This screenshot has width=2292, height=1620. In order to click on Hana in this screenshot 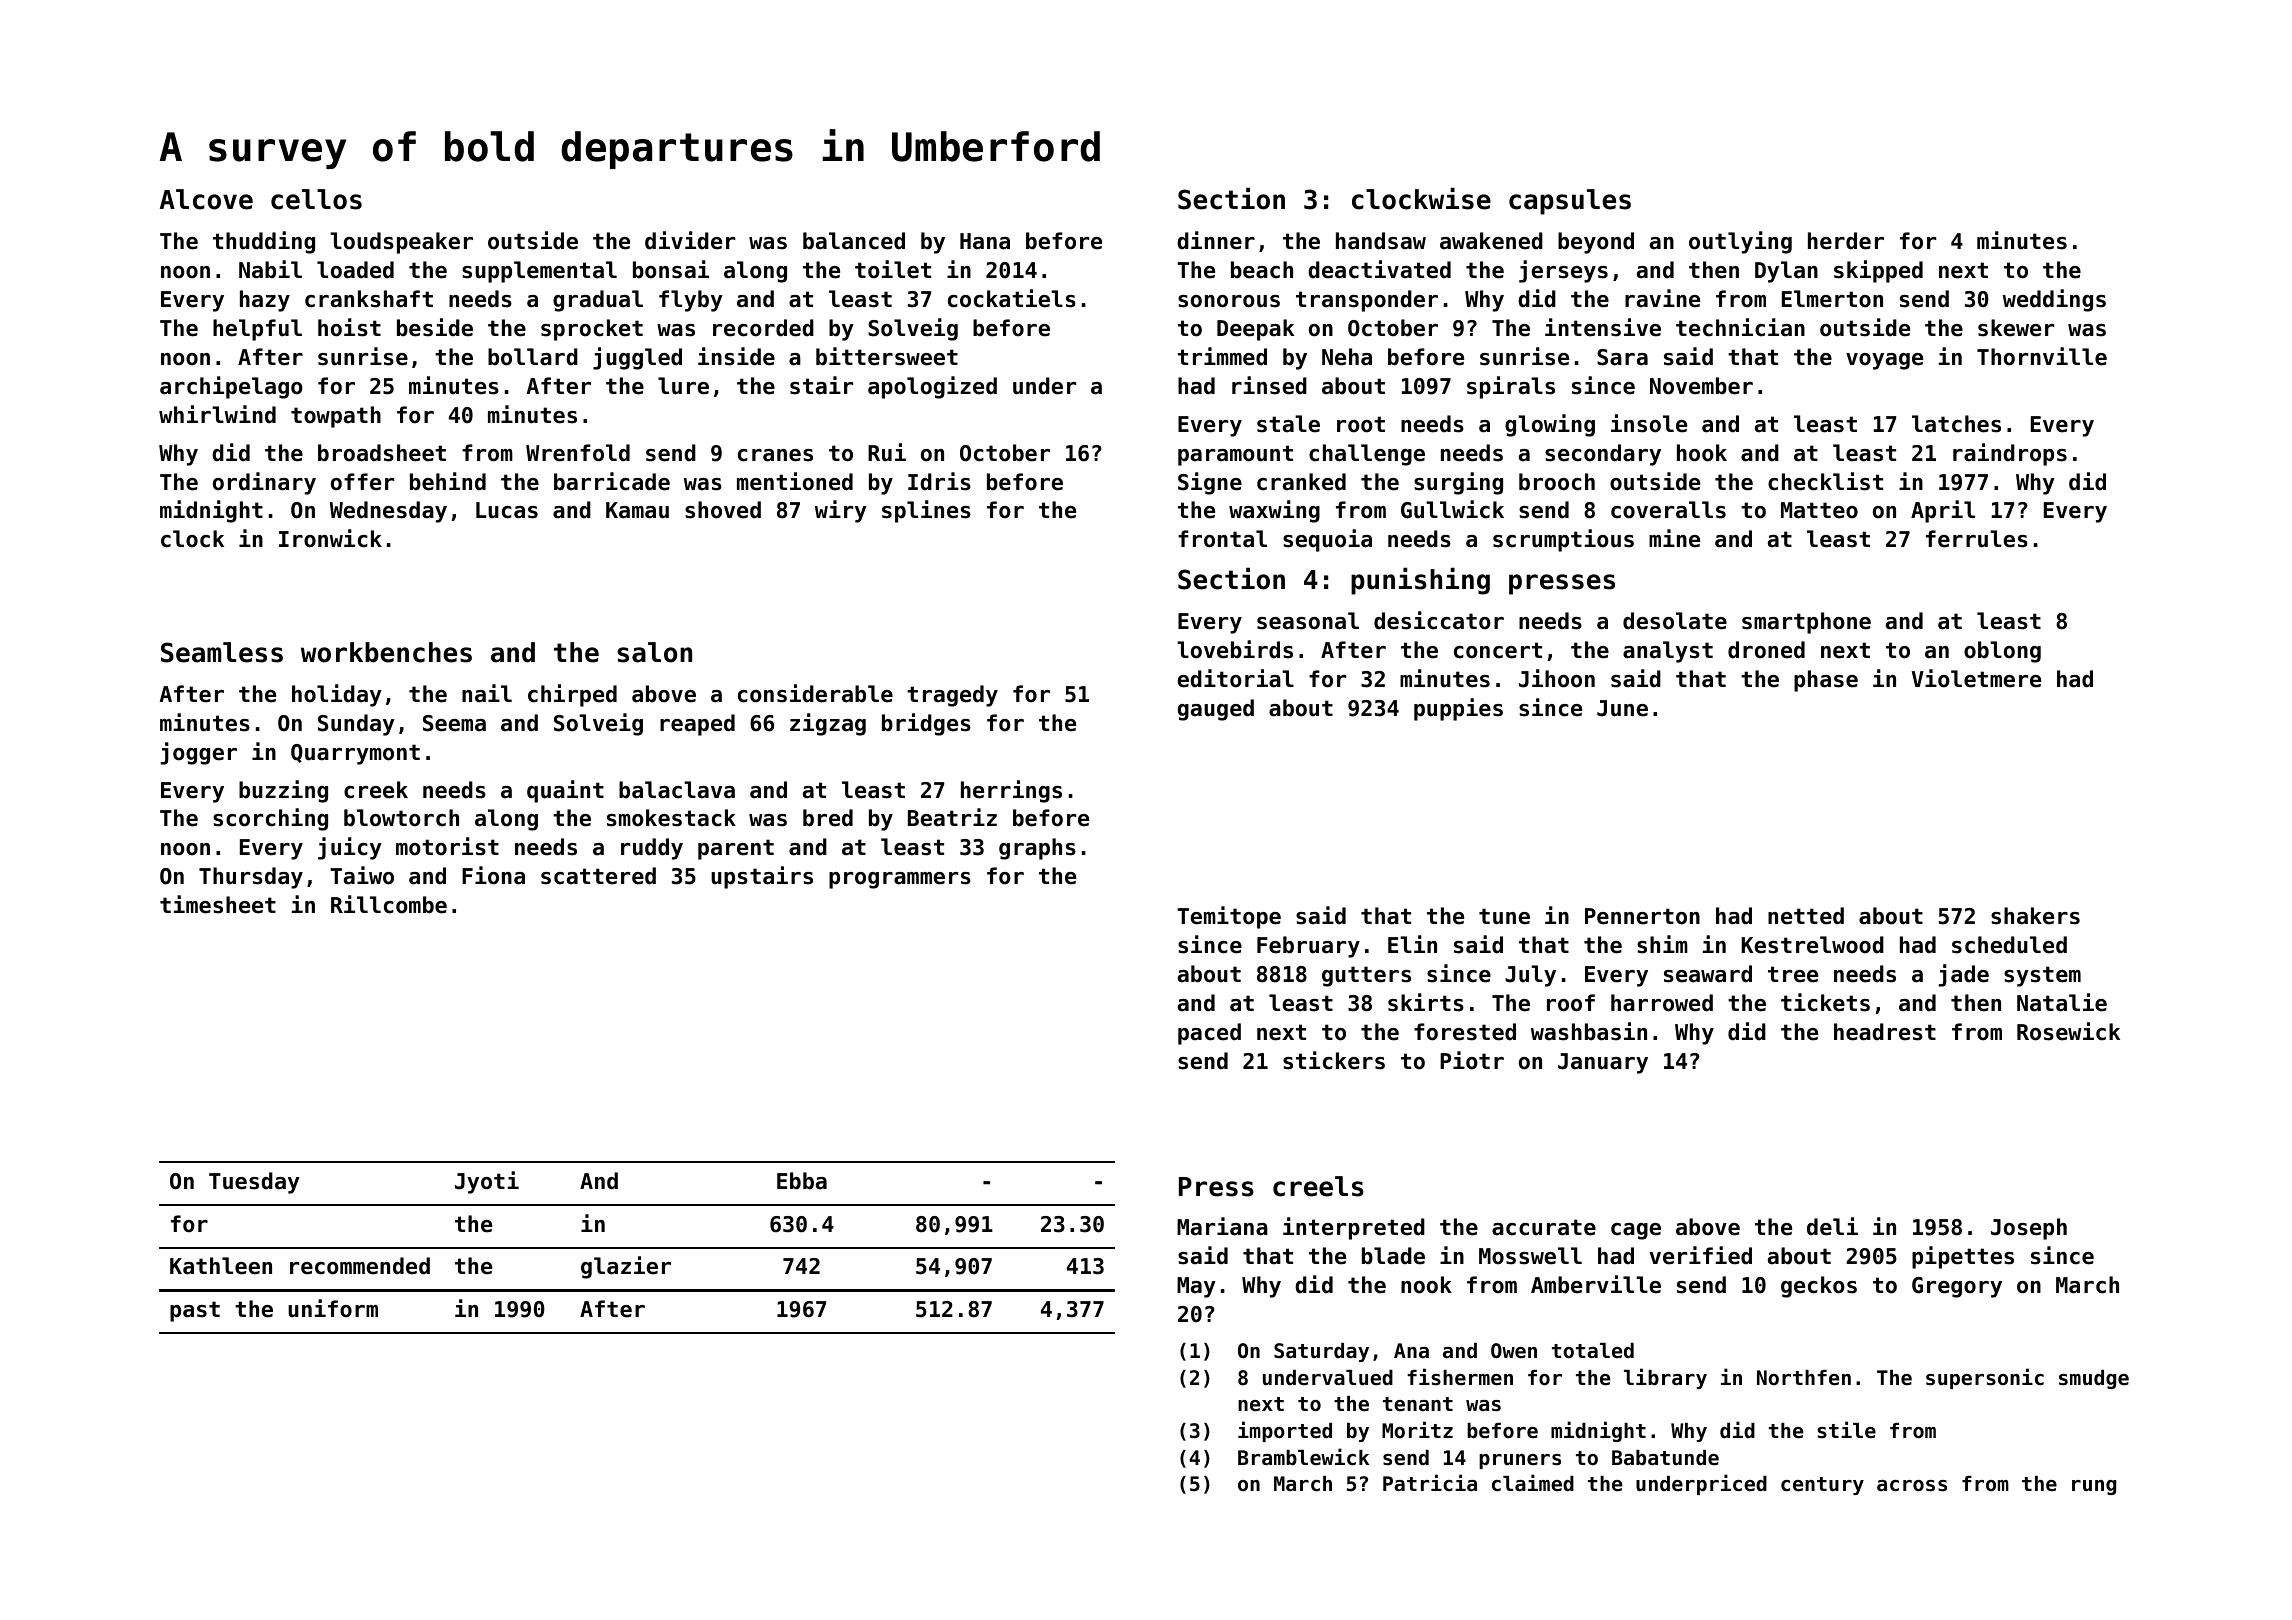, I will do `click(985, 241)`.
